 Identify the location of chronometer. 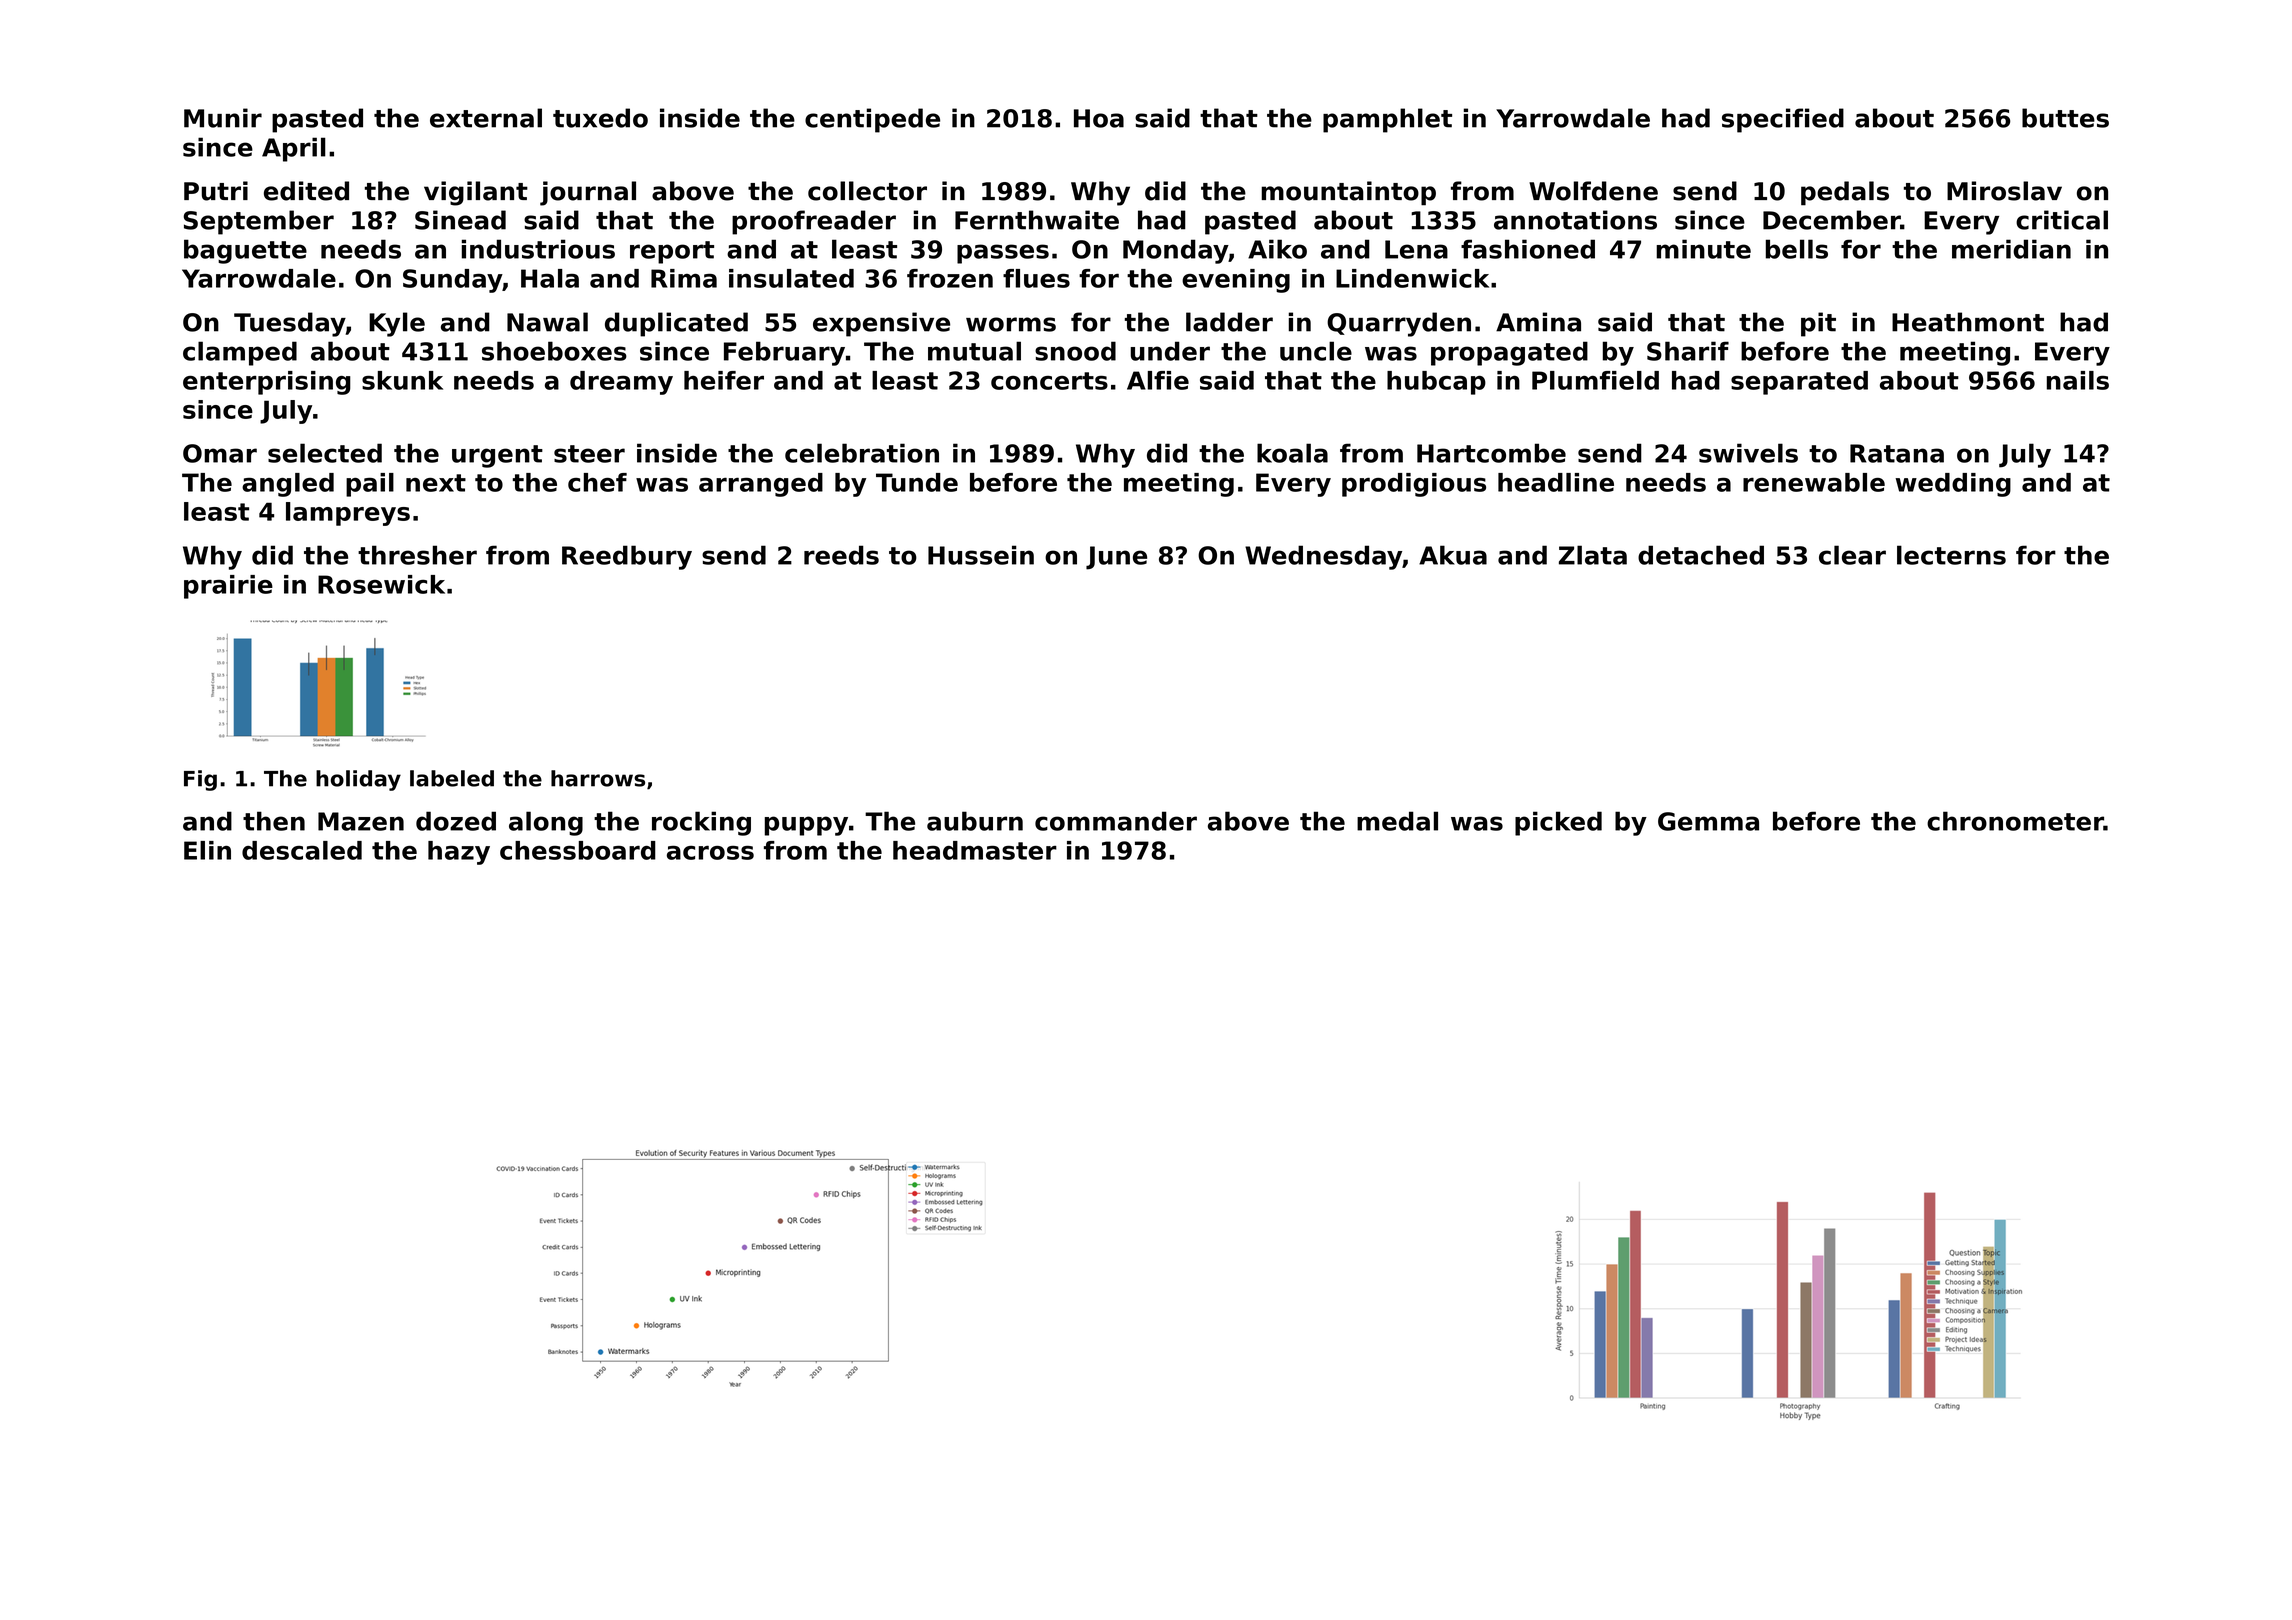
(2015, 821).
